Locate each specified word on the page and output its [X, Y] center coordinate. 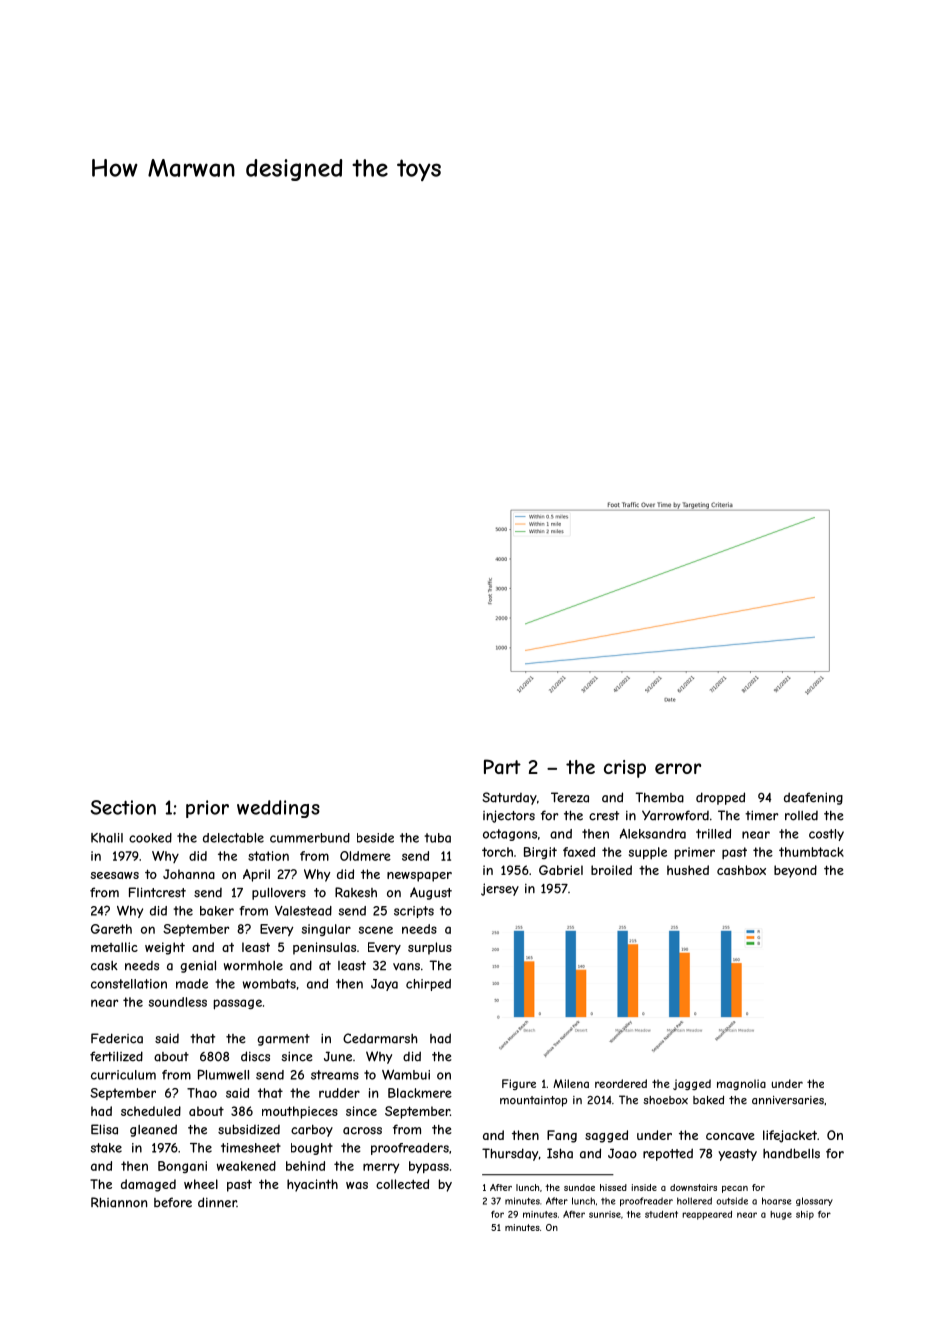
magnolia [741, 1084]
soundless [178, 1002]
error [678, 768]
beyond [795, 871]
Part [502, 767]
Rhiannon [119, 1202]
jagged [692, 1084]
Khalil [107, 838]
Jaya [384, 985]
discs [255, 1056]
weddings [278, 809]
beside [375, 838]
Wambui [406, 1074]
